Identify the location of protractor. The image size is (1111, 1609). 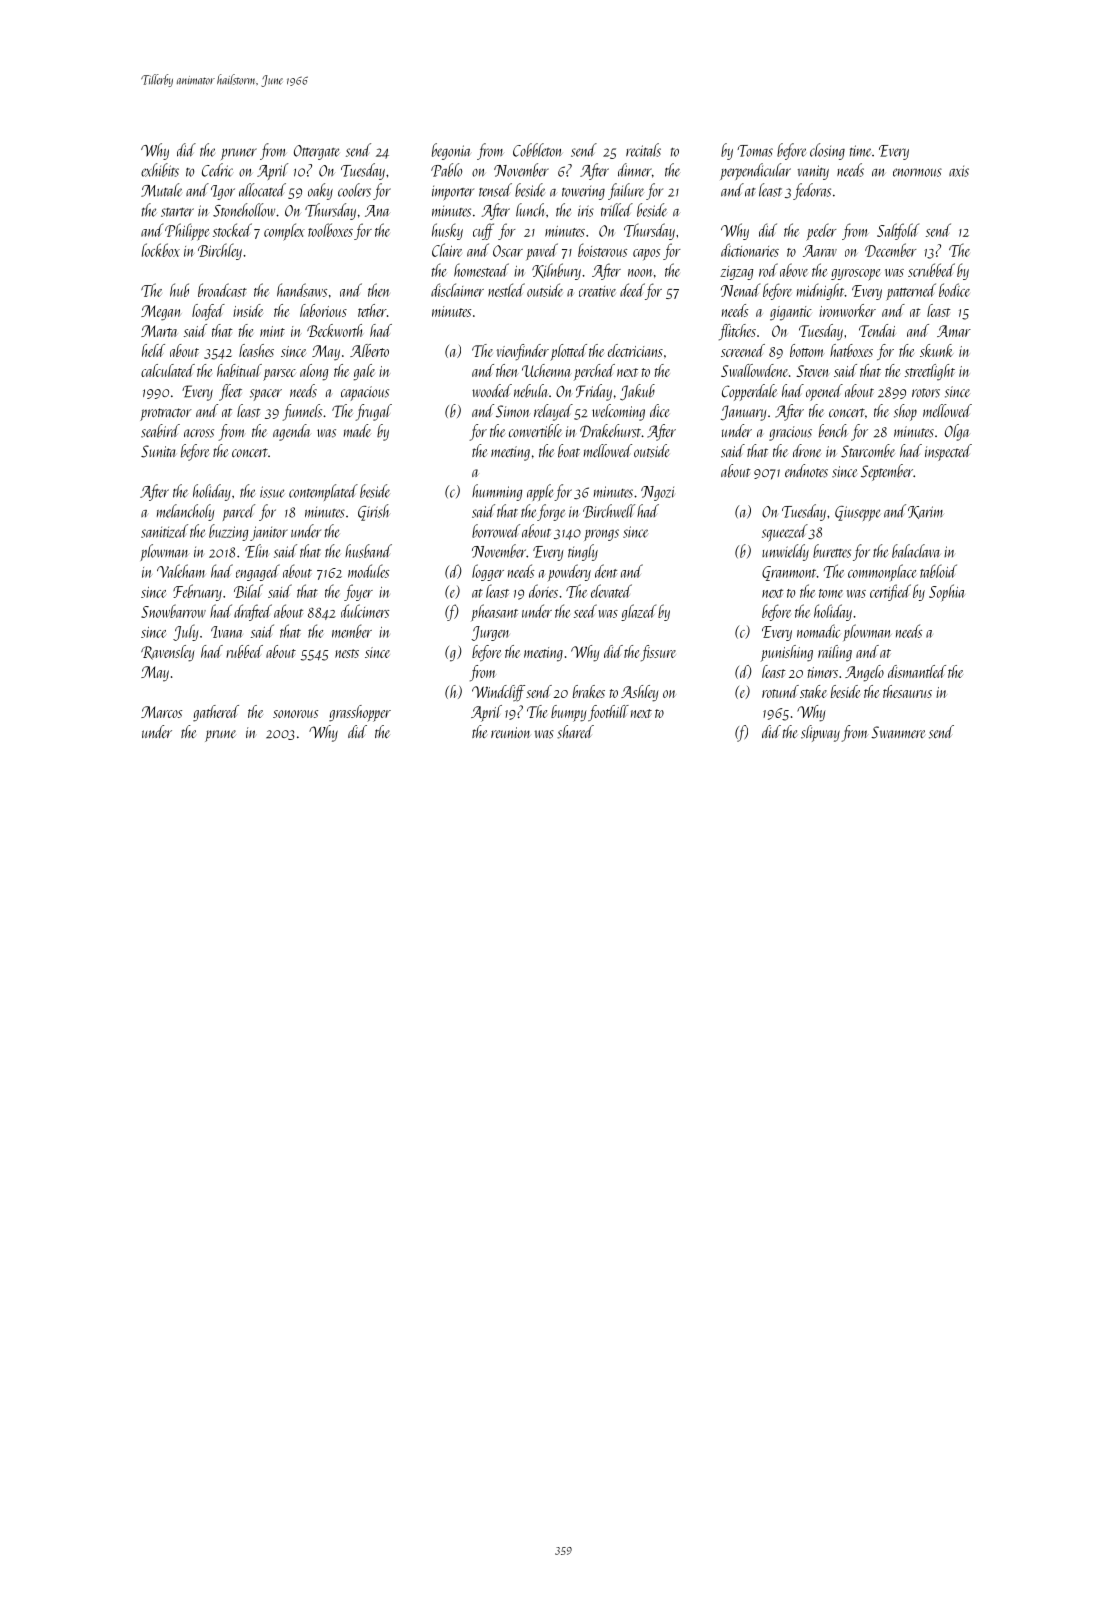
(166, 414).
